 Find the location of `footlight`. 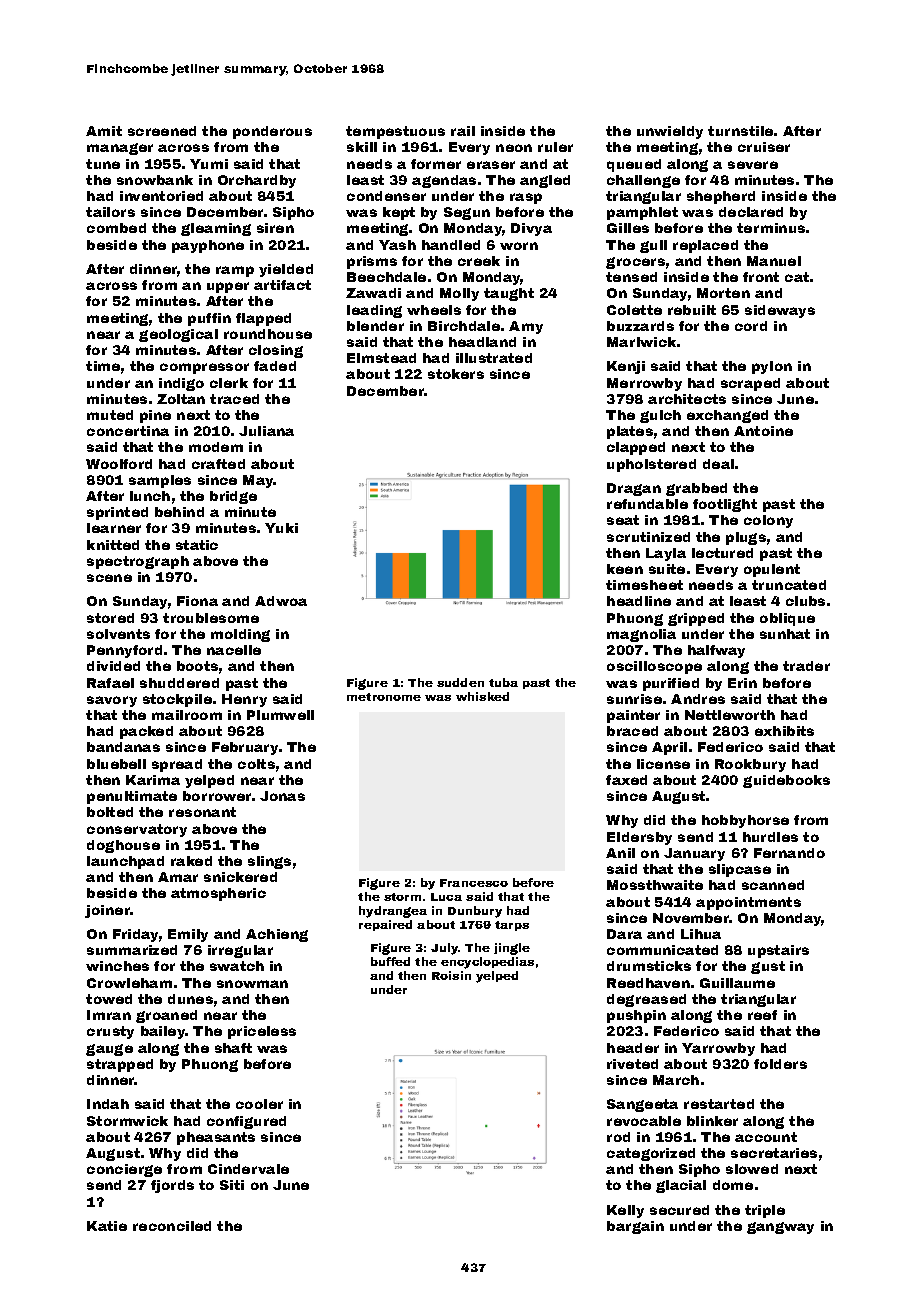

footlight is located at coordinates (725, 505).
